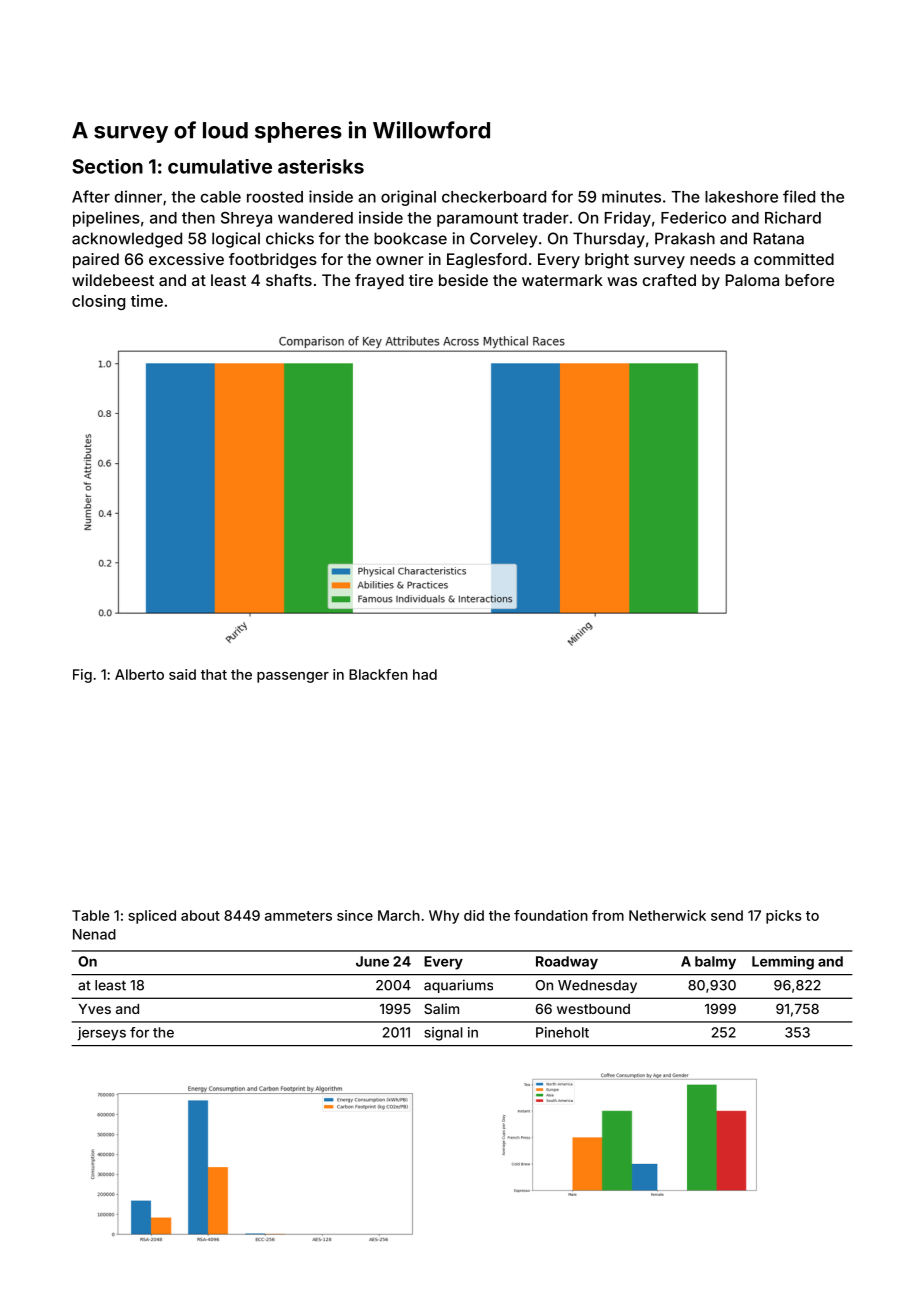  I want to click on before, so click(809, 280).
